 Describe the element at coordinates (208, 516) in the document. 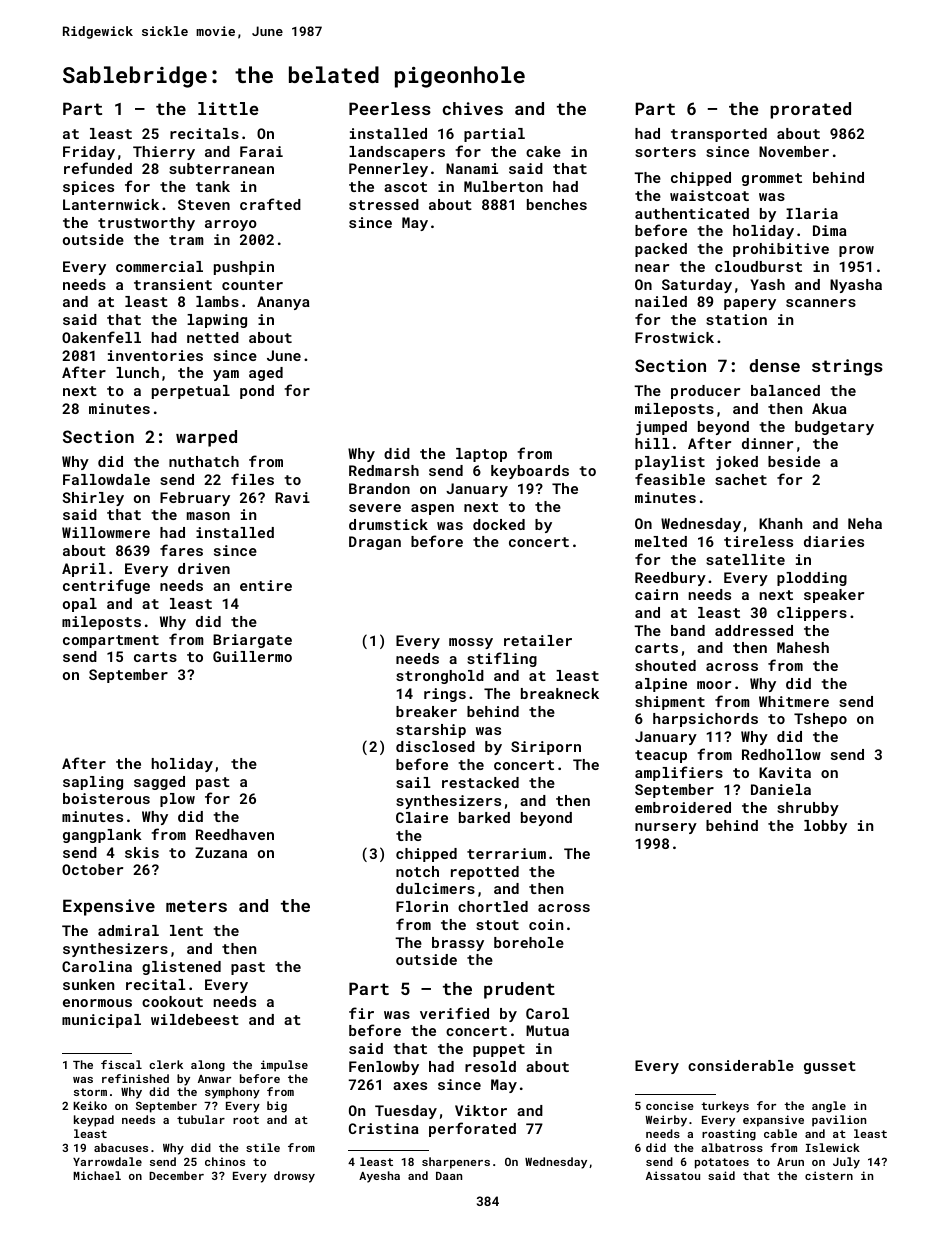

I see `mason` at that location.
